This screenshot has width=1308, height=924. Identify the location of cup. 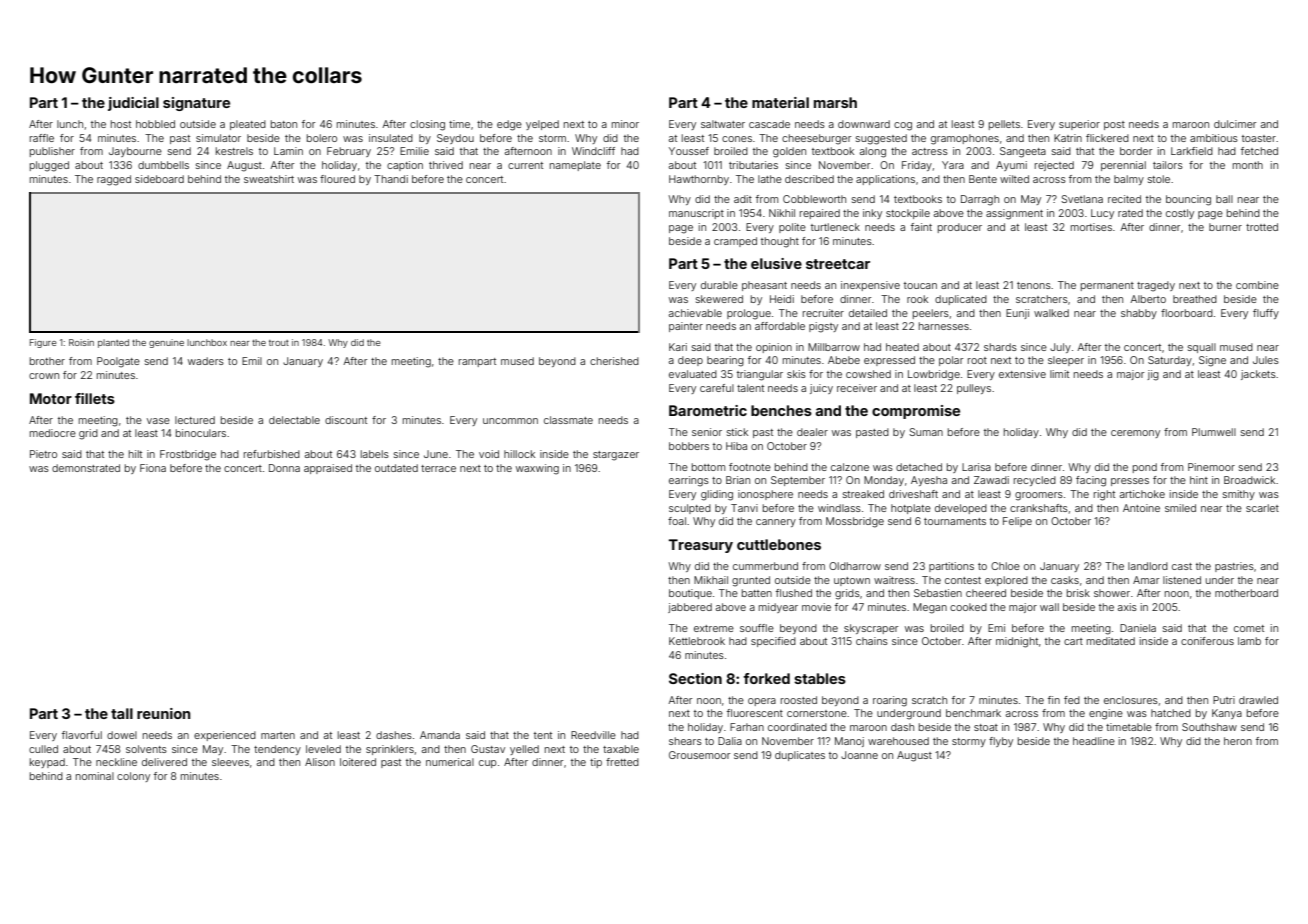
(487, 764).
